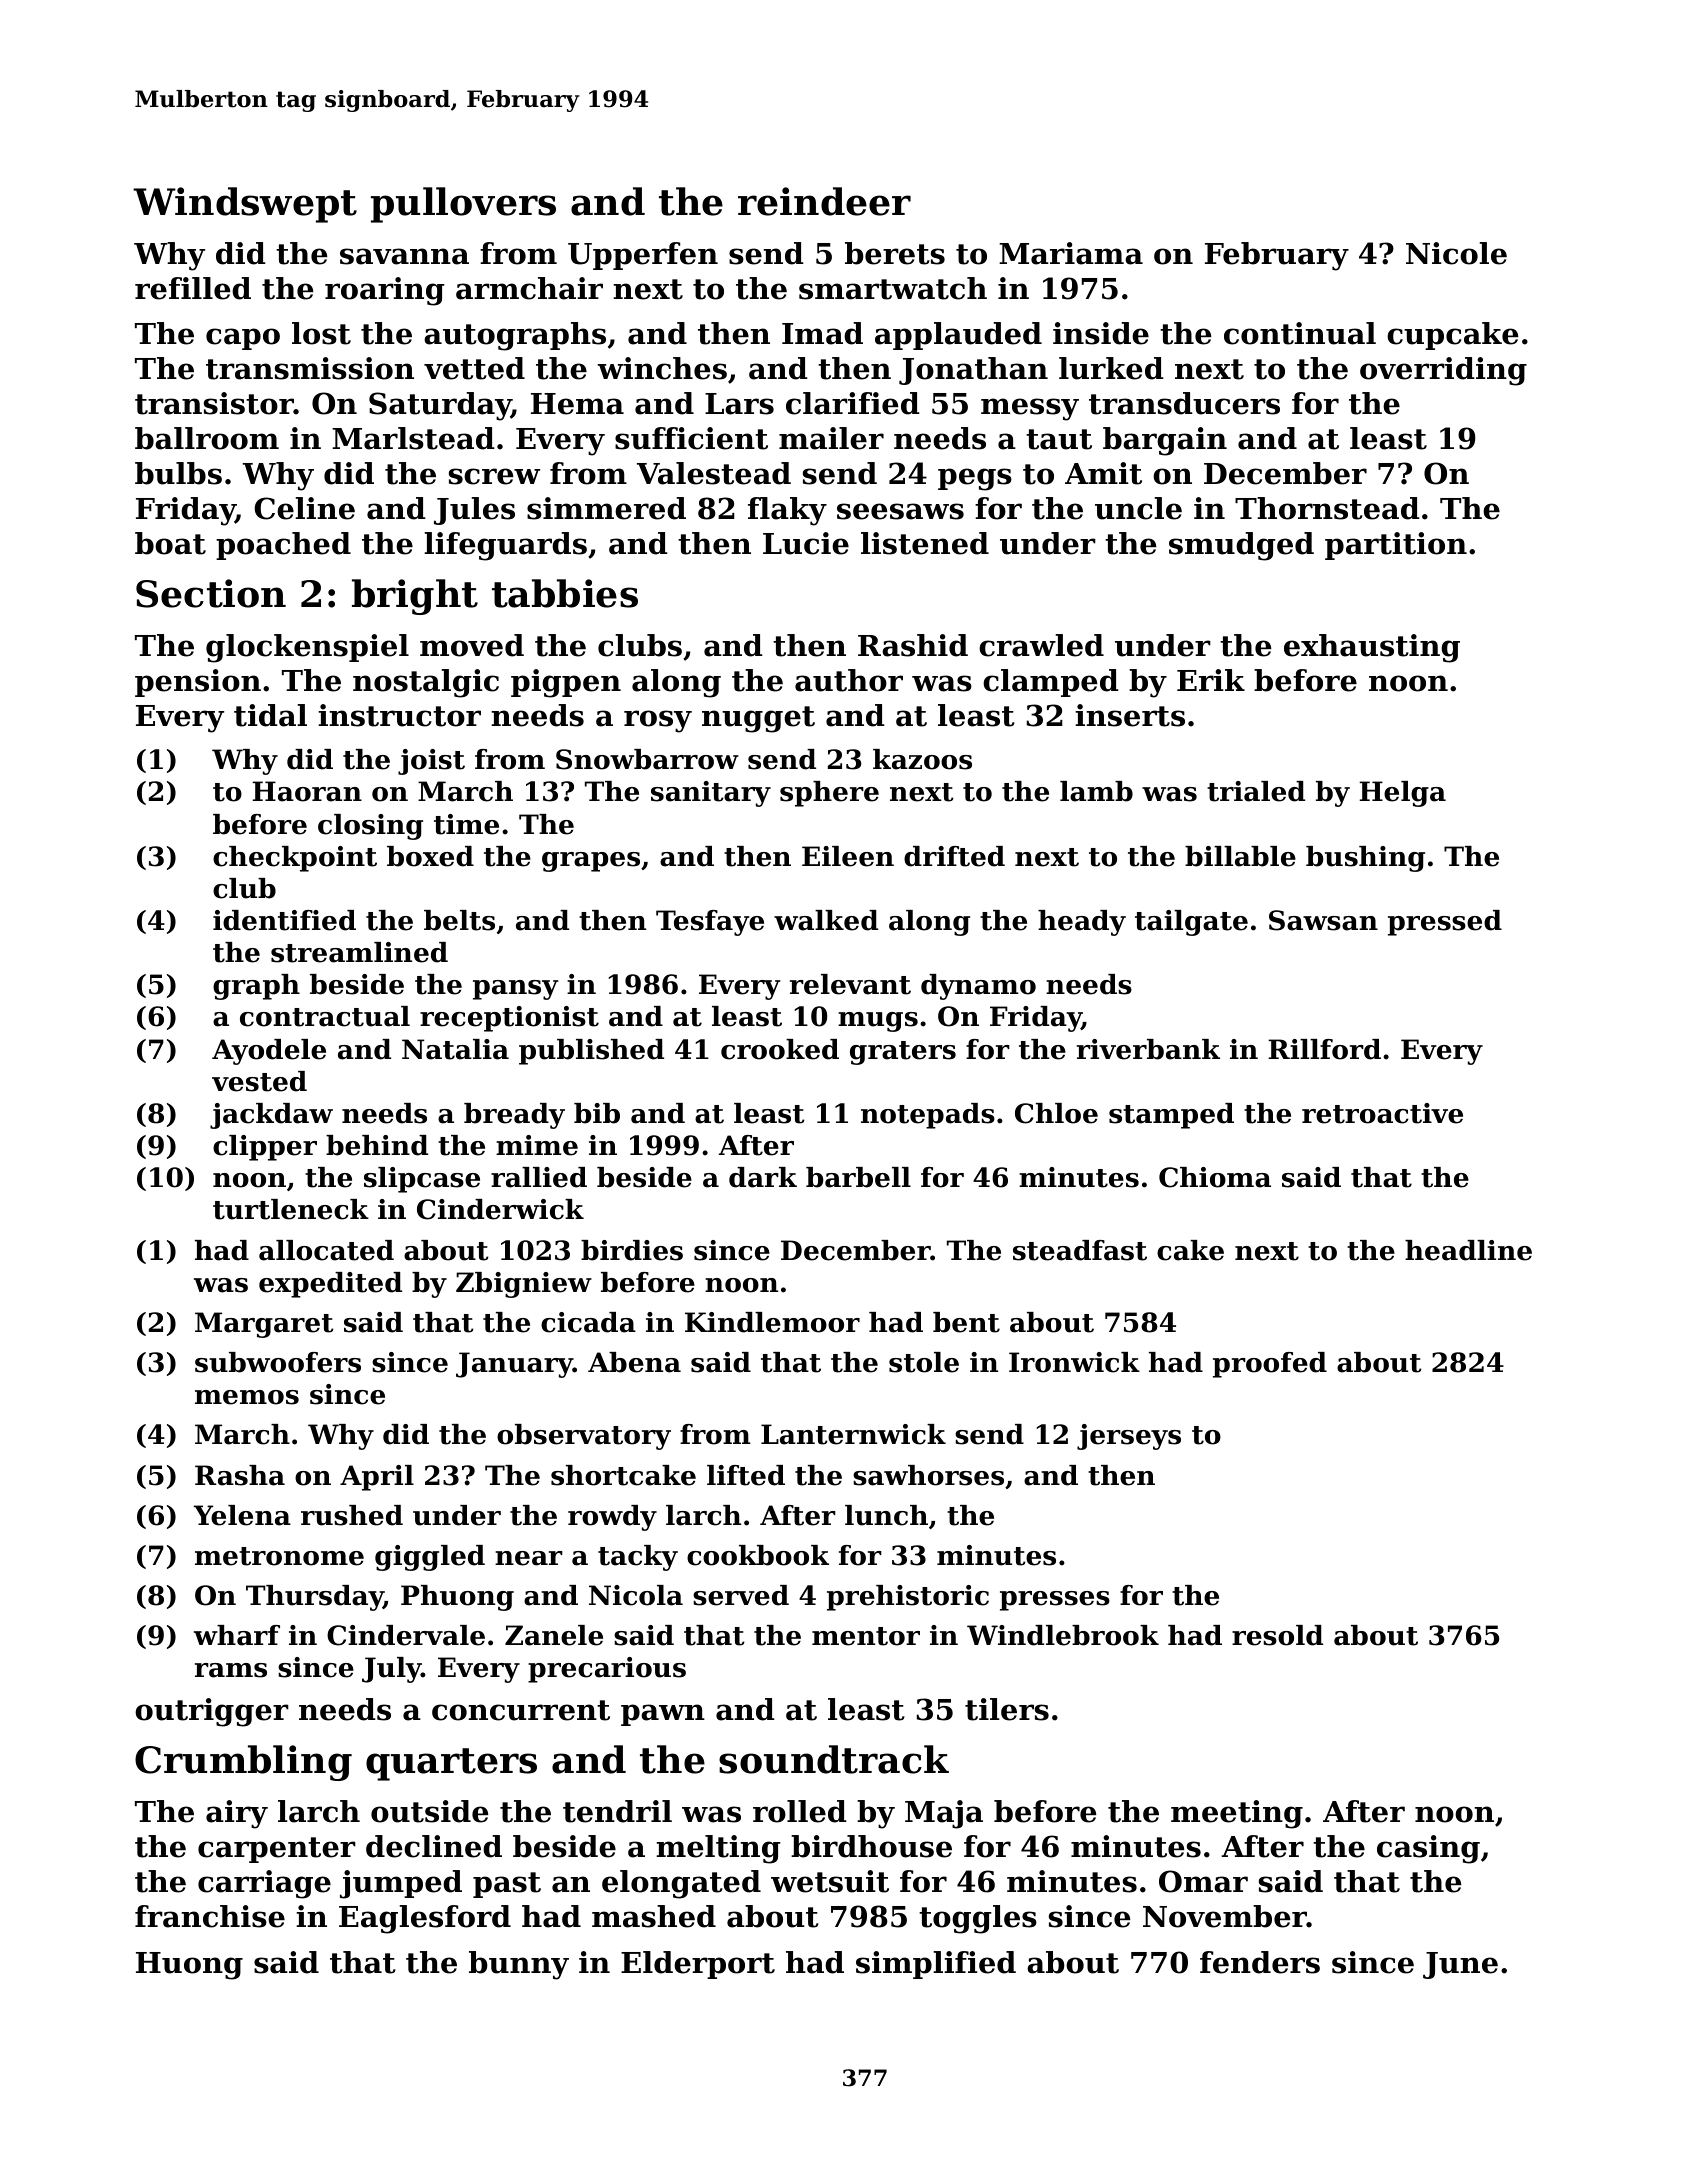 Image resolution: width=1683 pixels, height=2178 pixels. Describe the element at coordinates (247, 1397) in the screenshot. I see `memos` at that location.
